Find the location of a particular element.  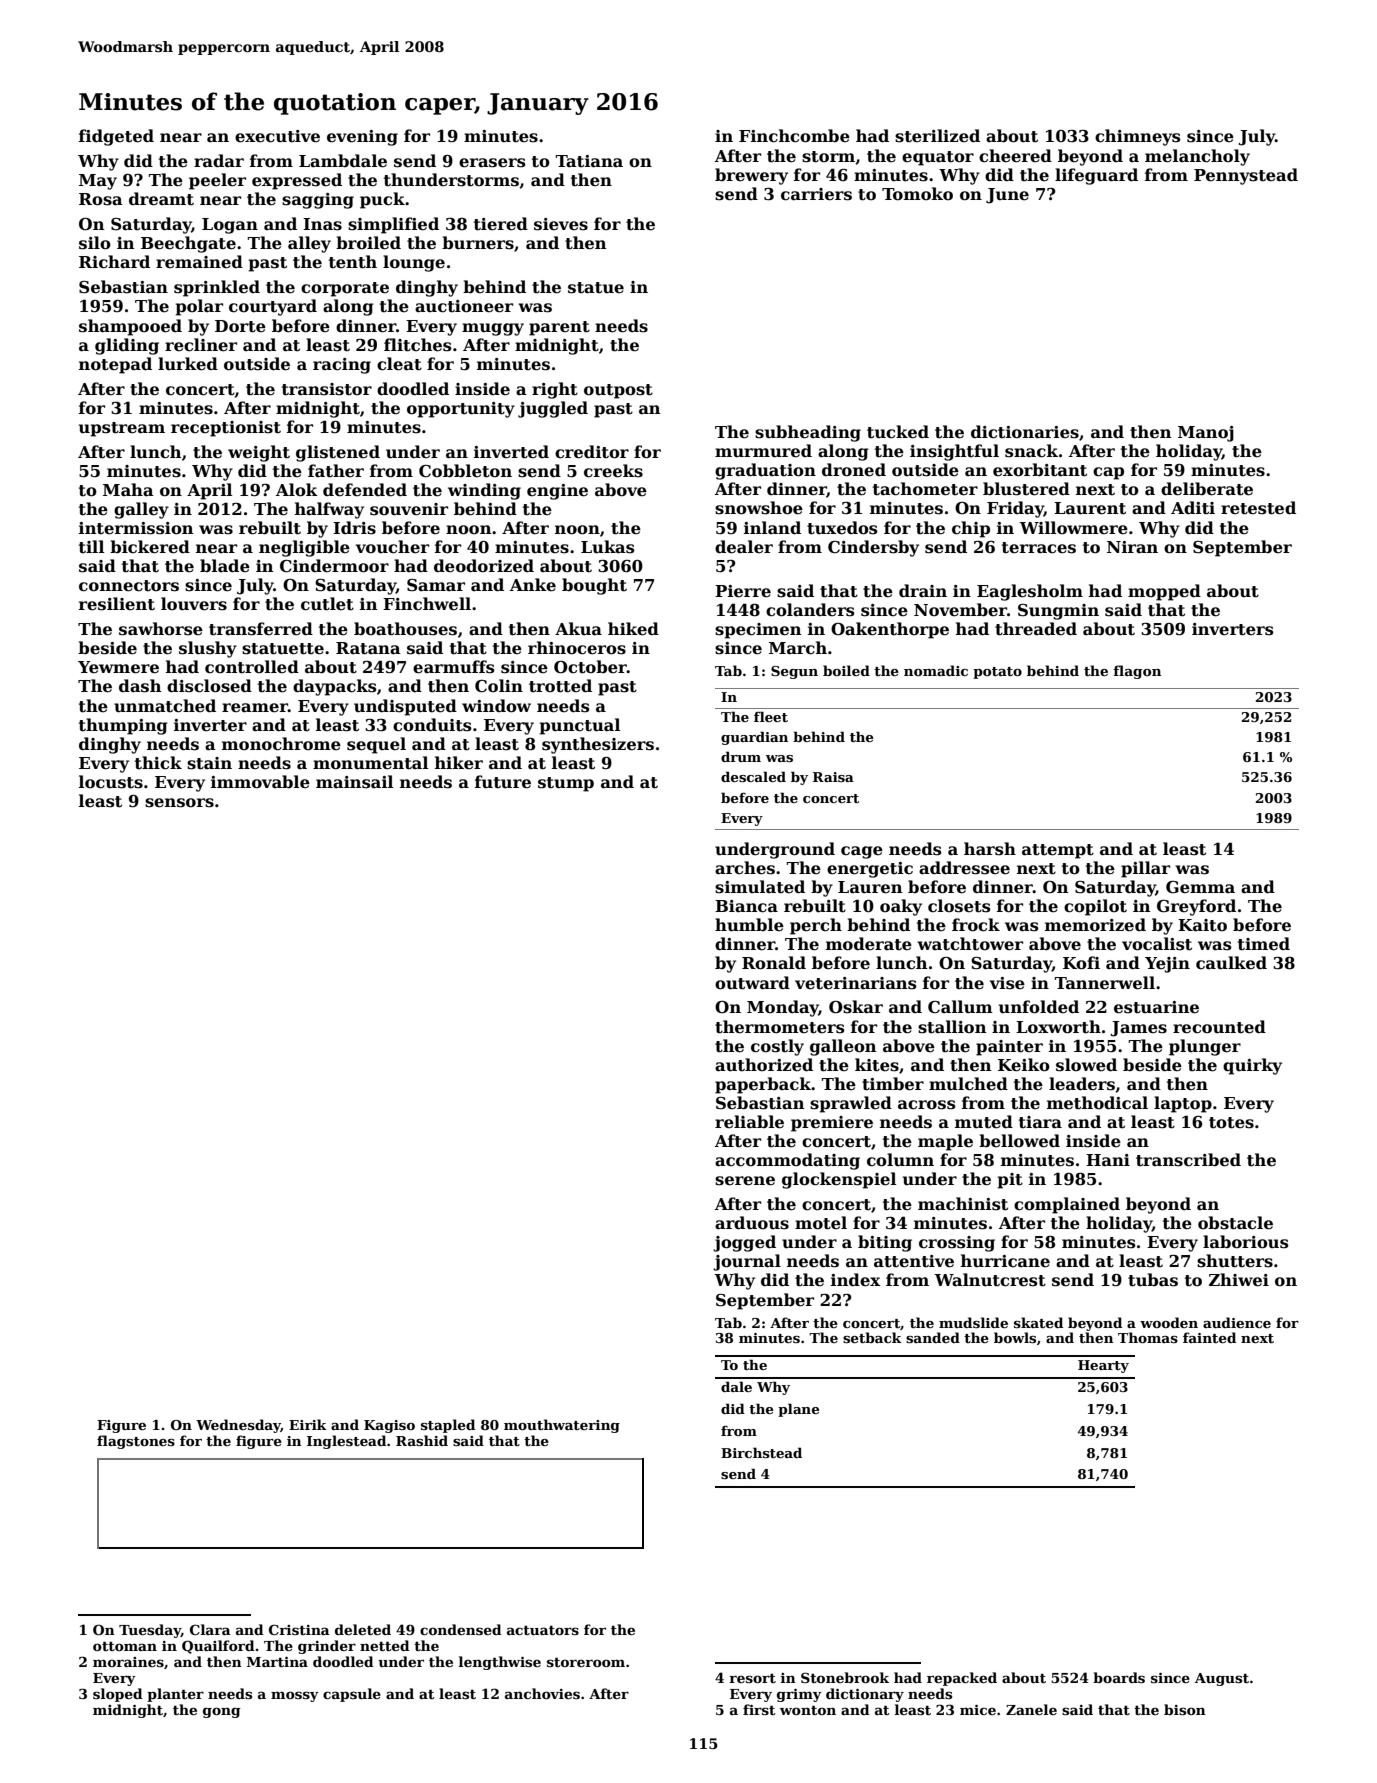

Akua is located at coordinates (578, 628).
